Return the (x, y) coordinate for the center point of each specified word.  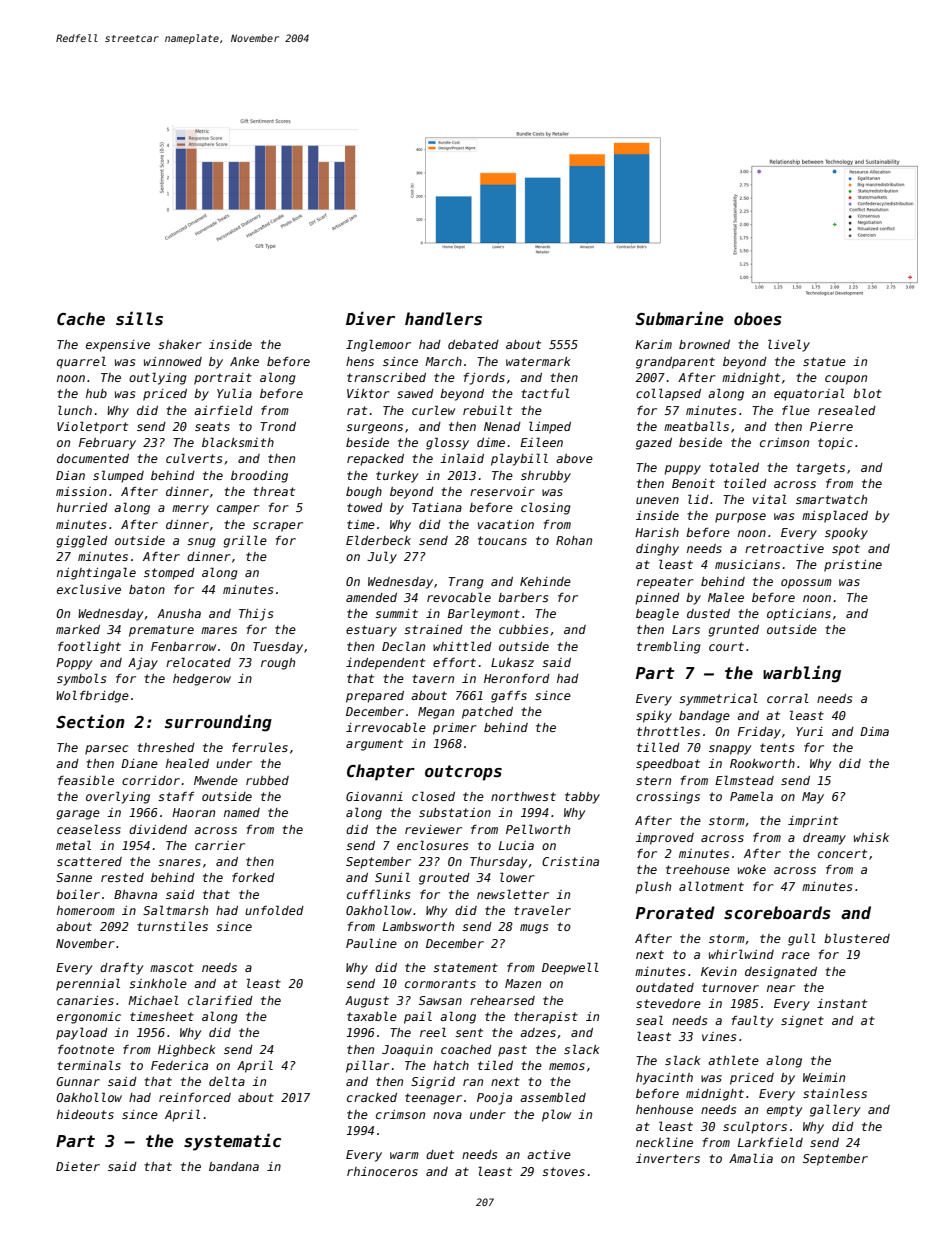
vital (770, 499)
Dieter (78, 1166)
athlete (733, 1060)
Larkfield (770, 1142)
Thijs (256, 615)
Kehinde (545, 581)
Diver (370, 318)
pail (418, 1017)
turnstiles (172, 926)
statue (824, 361)
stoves (563, 1171)
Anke (244, 361)
